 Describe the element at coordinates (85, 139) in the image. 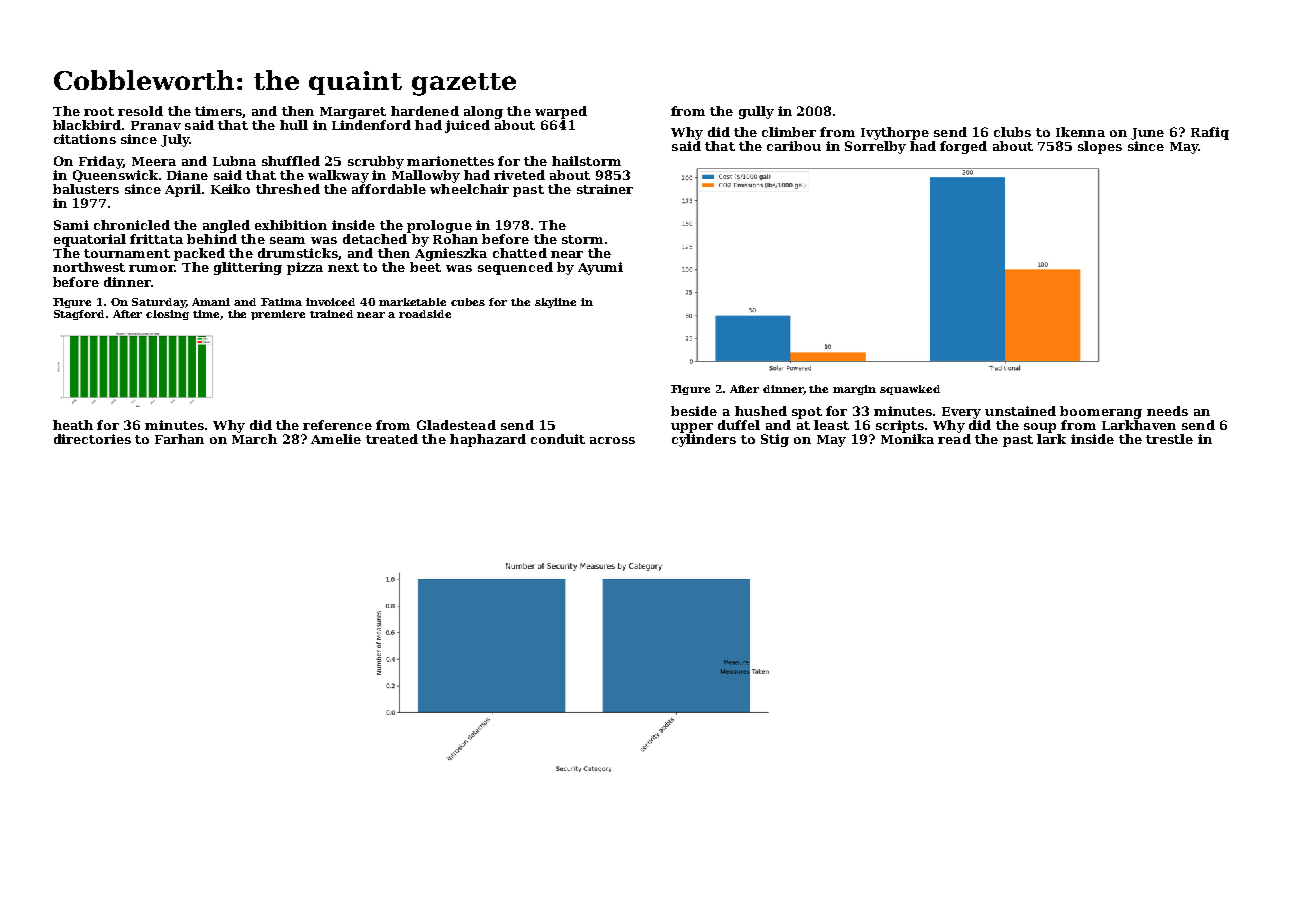

I see `citations` at that location.
